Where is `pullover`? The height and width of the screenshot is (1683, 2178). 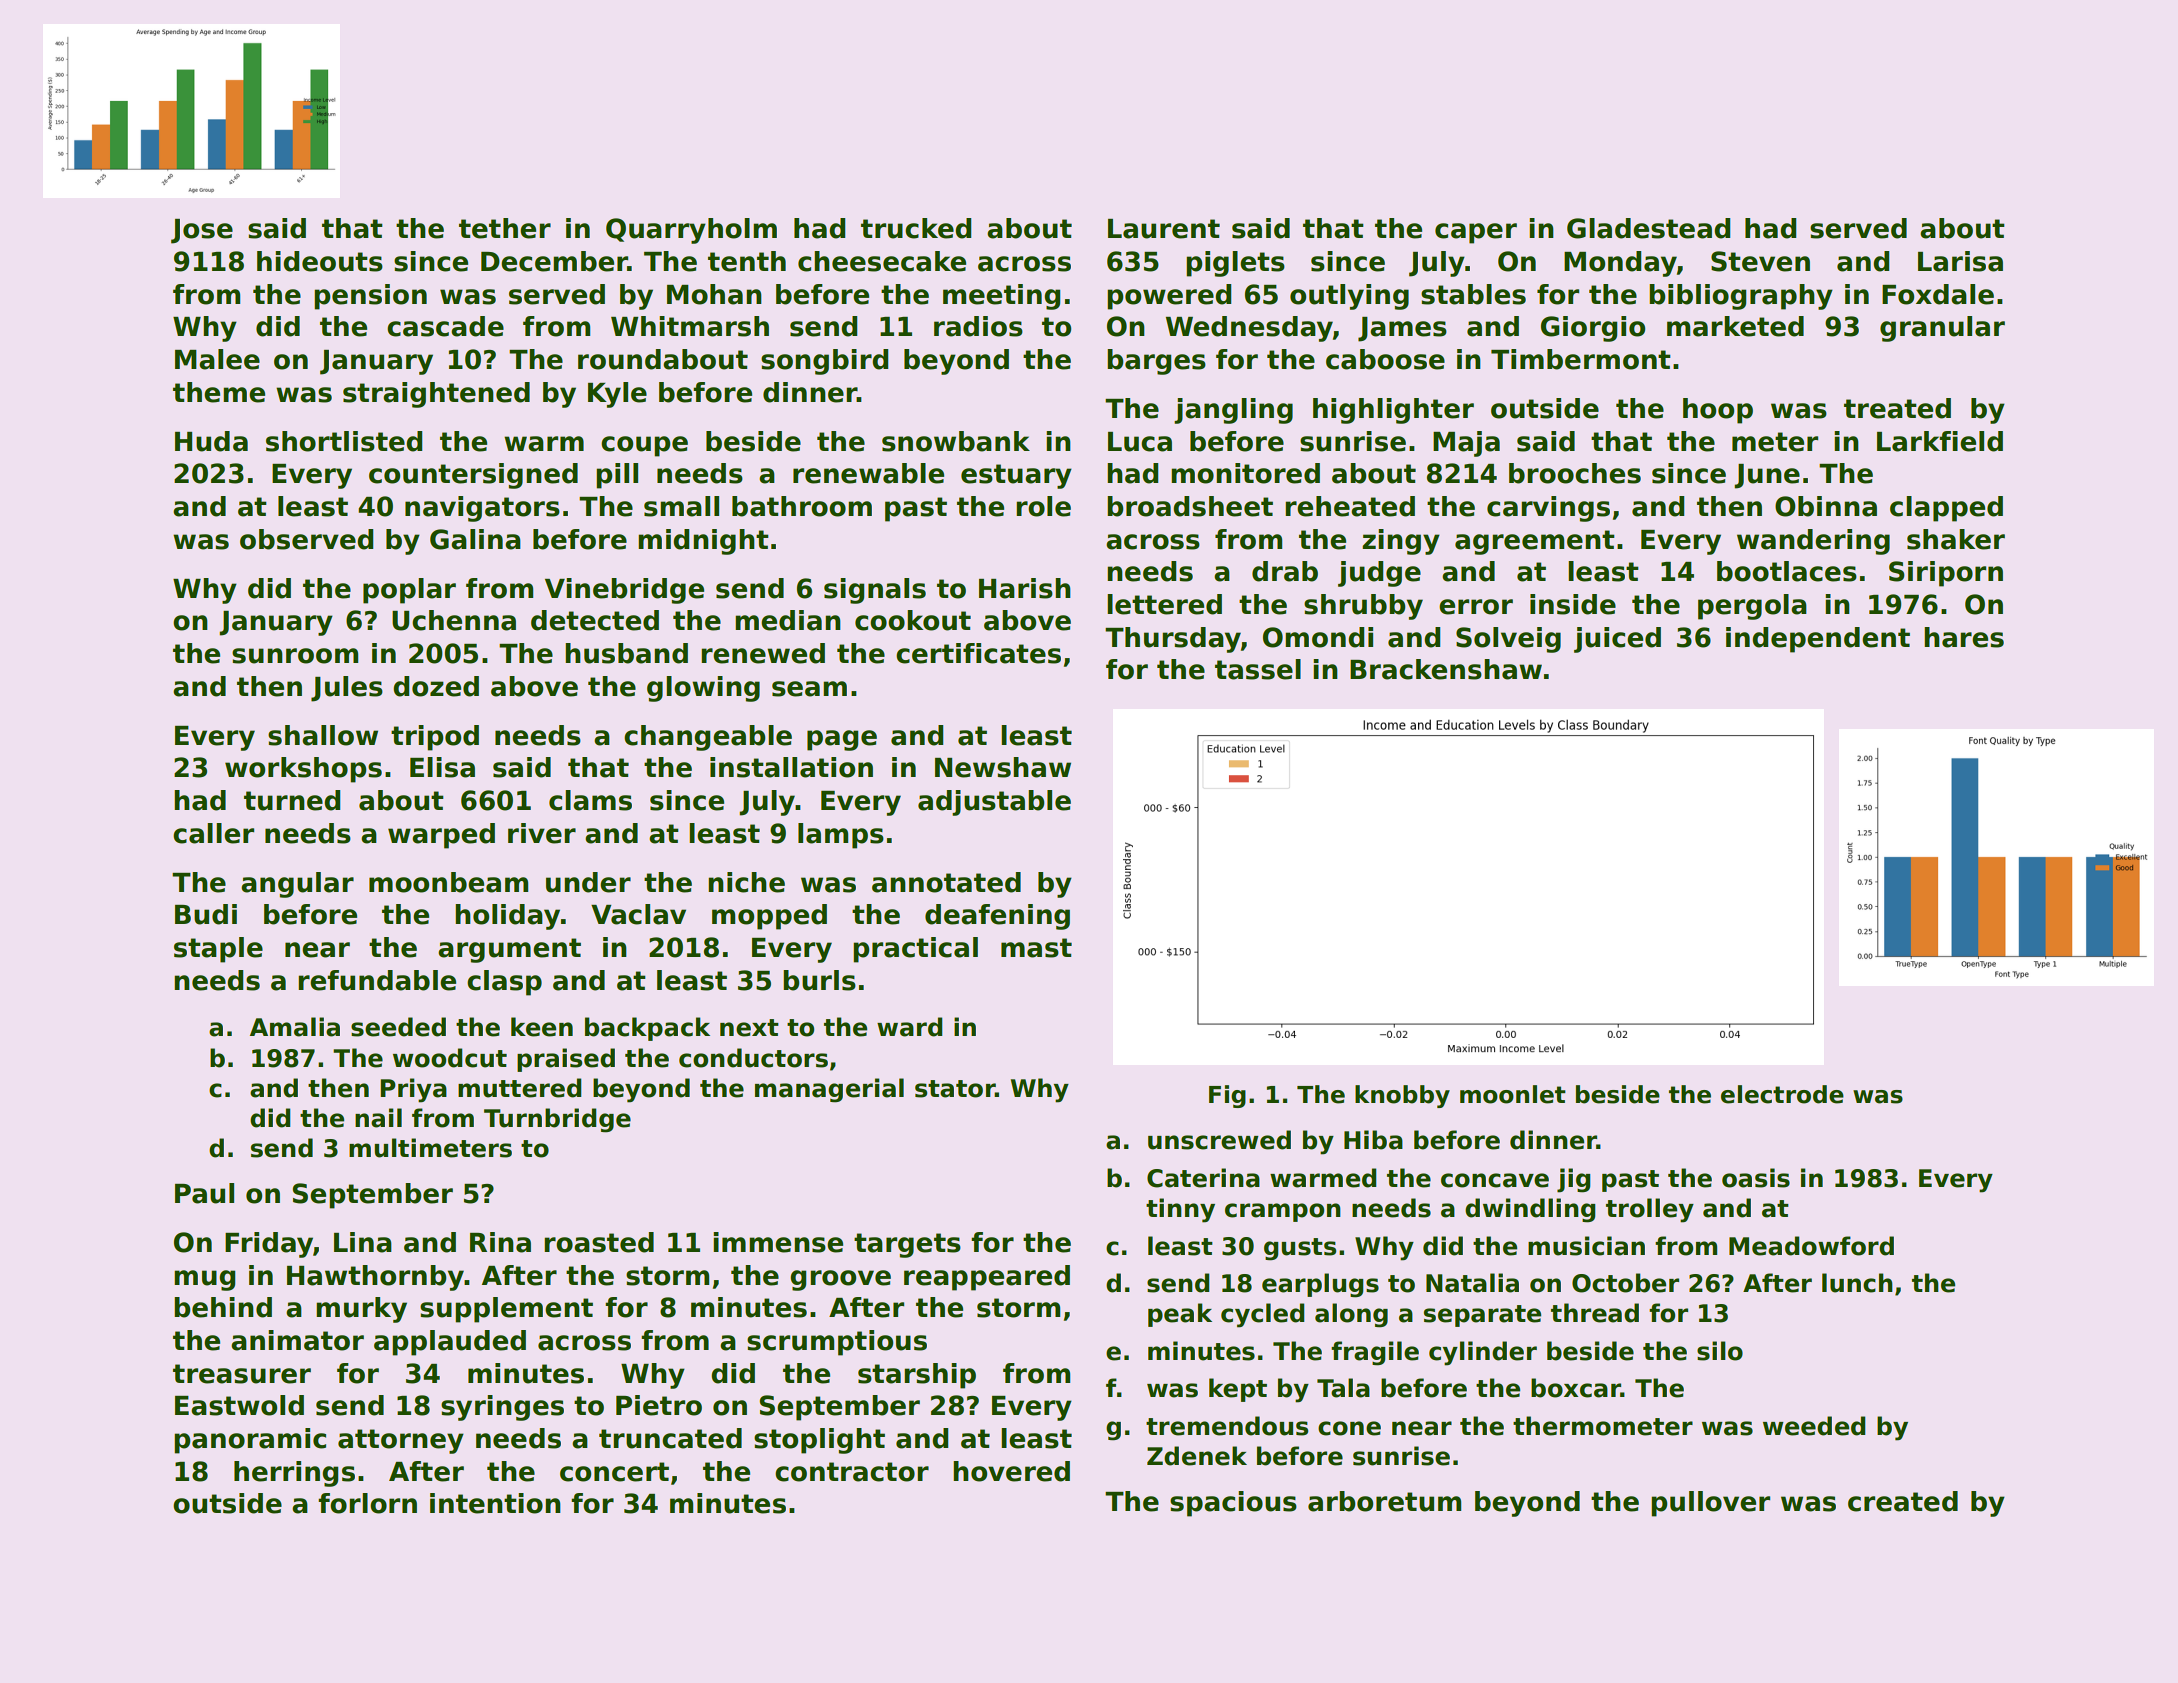
pullover is located at coordinates (1710, 1504).
